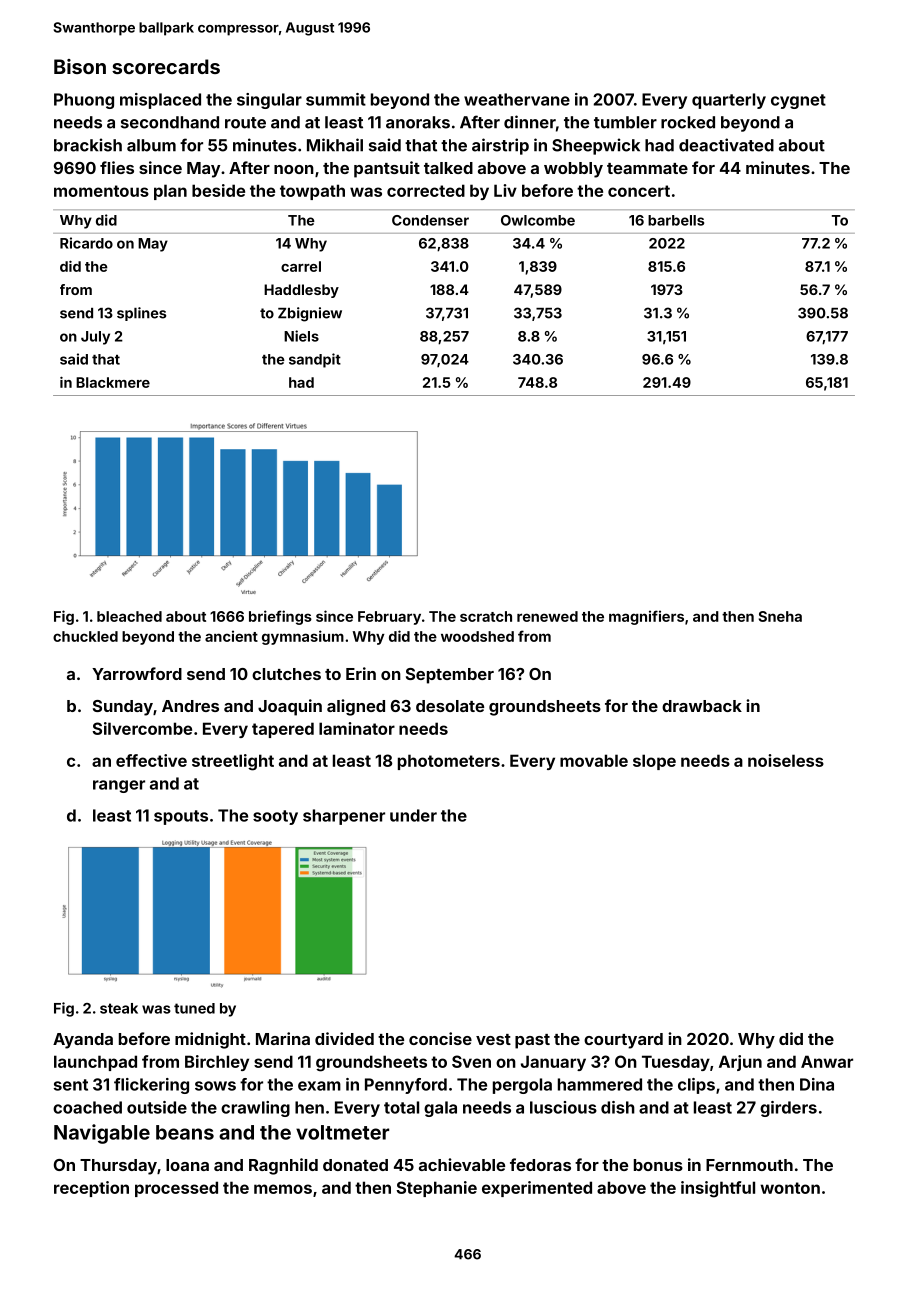 This screenshot has height=1316, width=908. I want to click on weathervane, so click(517, 99).
